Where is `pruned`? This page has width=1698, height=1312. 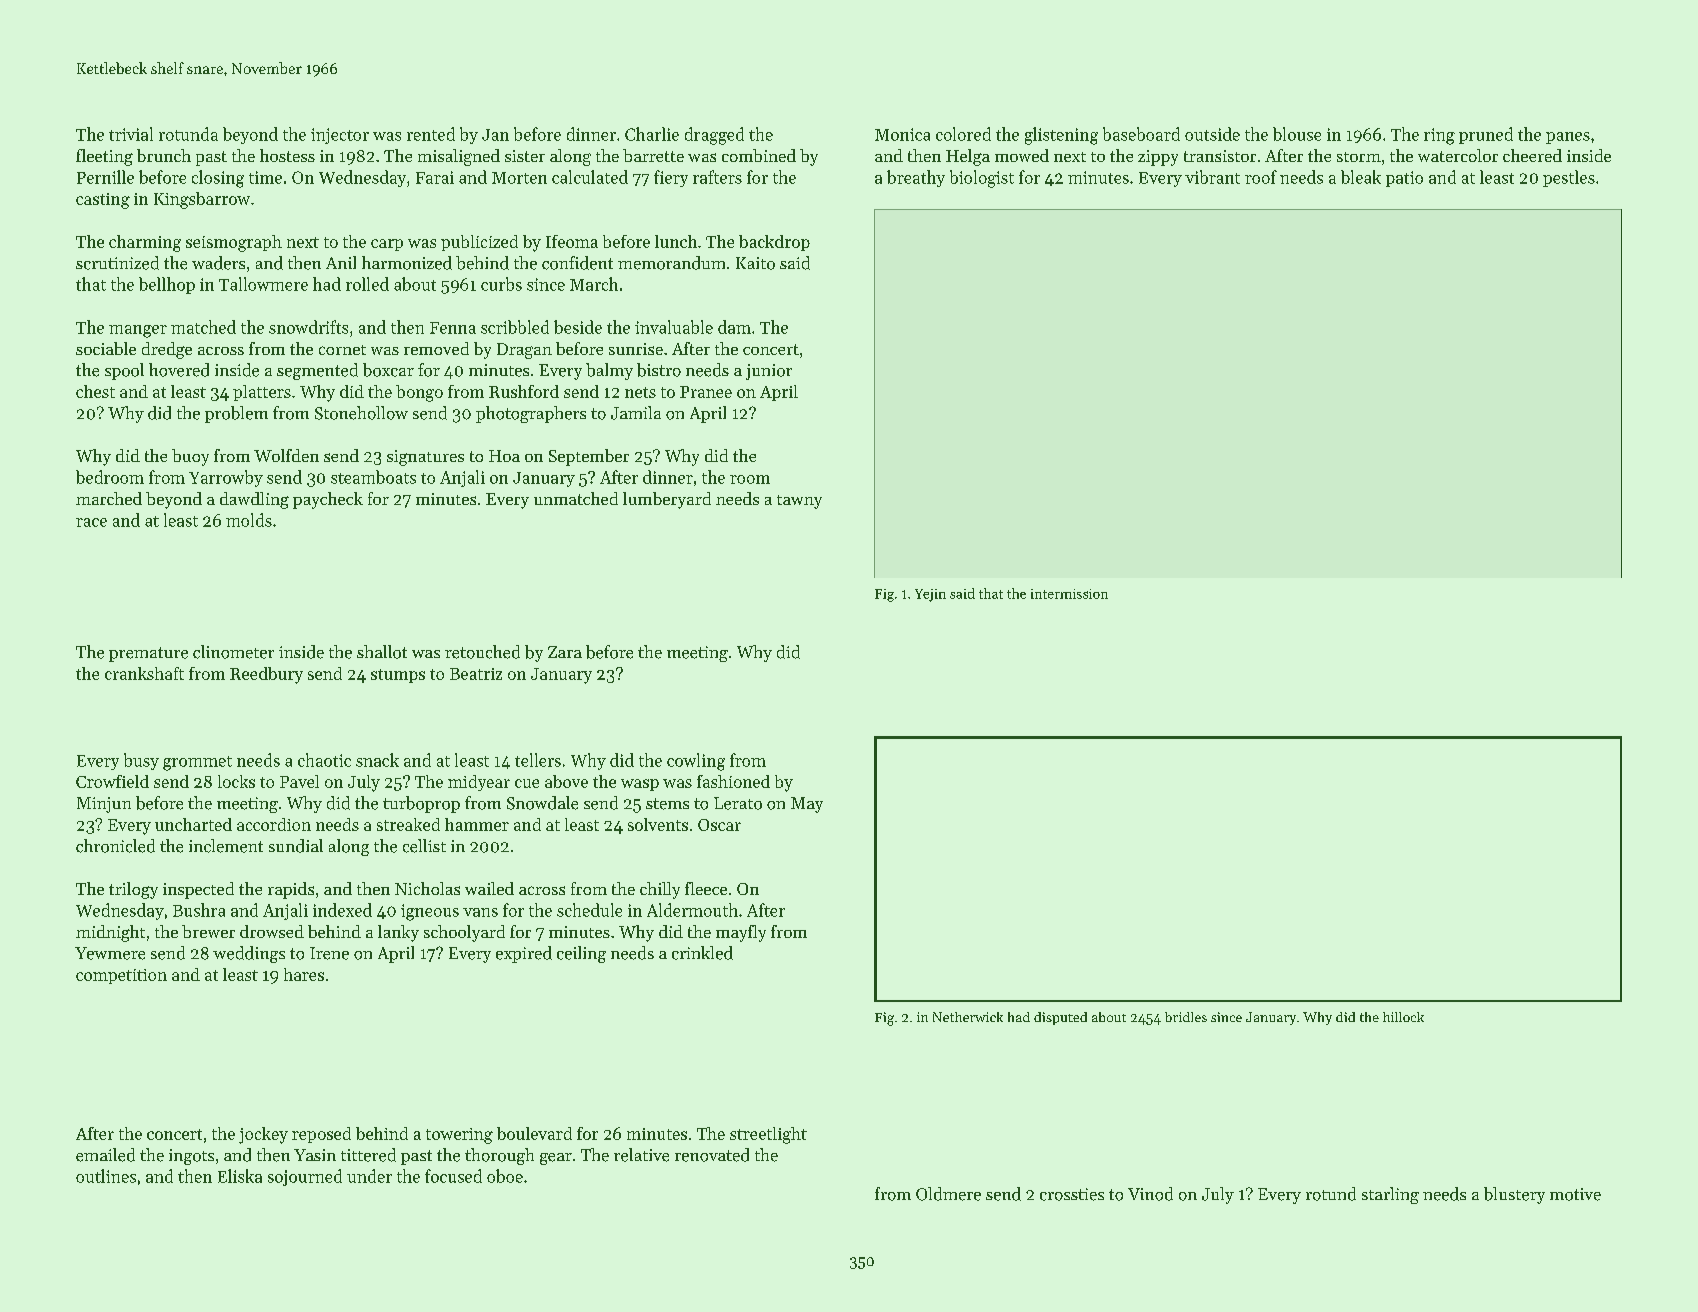
pruned is located at coordinates (1486, 135).
